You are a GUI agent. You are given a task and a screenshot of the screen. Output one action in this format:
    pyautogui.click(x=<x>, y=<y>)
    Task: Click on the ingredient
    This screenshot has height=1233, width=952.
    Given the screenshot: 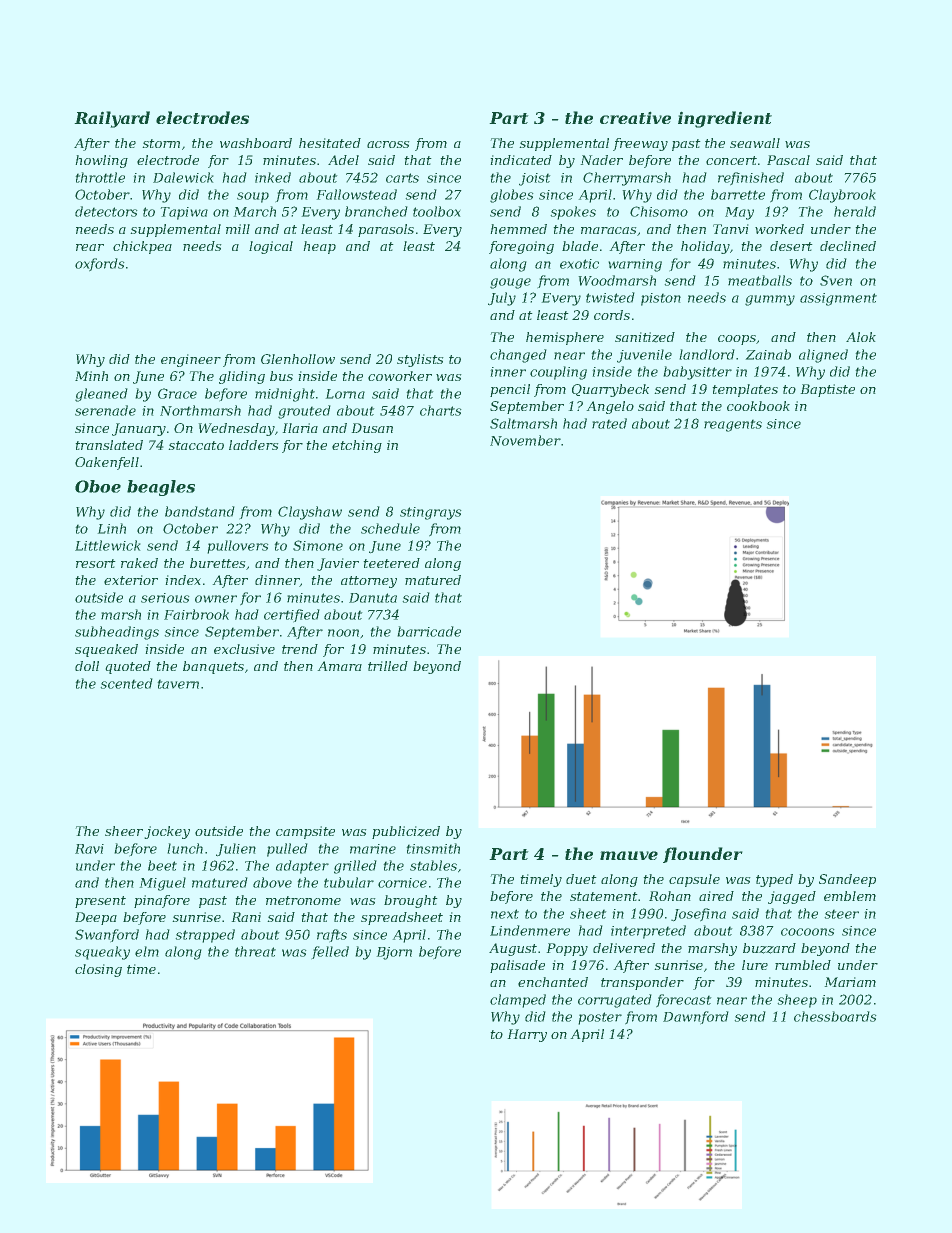 What is the action you would take?
    pyautogui.click(x=725, y=119)
